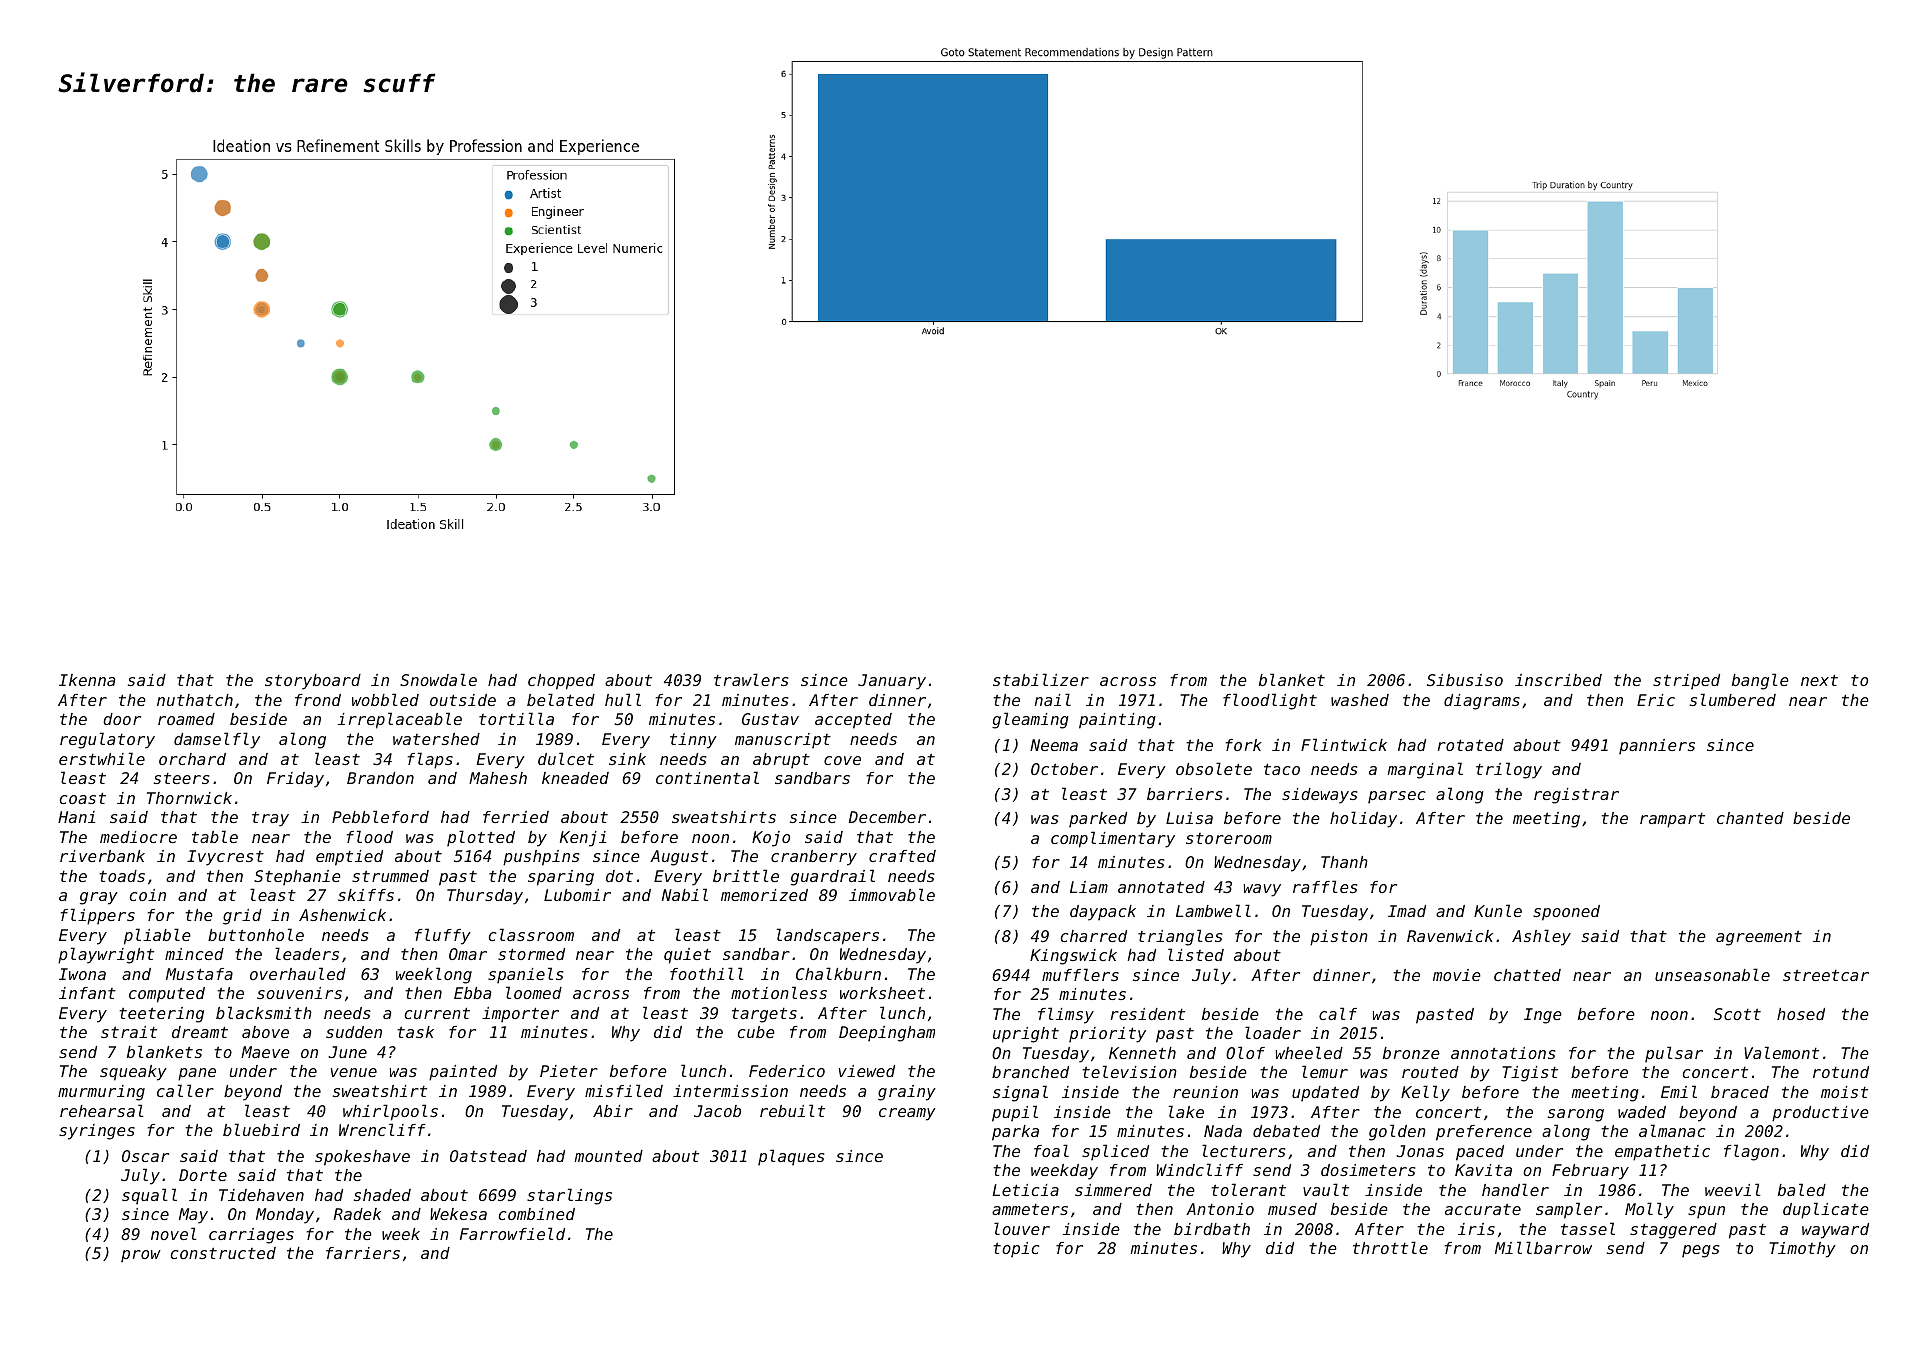 Image resolution: width=1928 pixels, height=1363 pixels. Describe the element at coordinates (566, 758) in the page. I see `dulcet` at that location.
